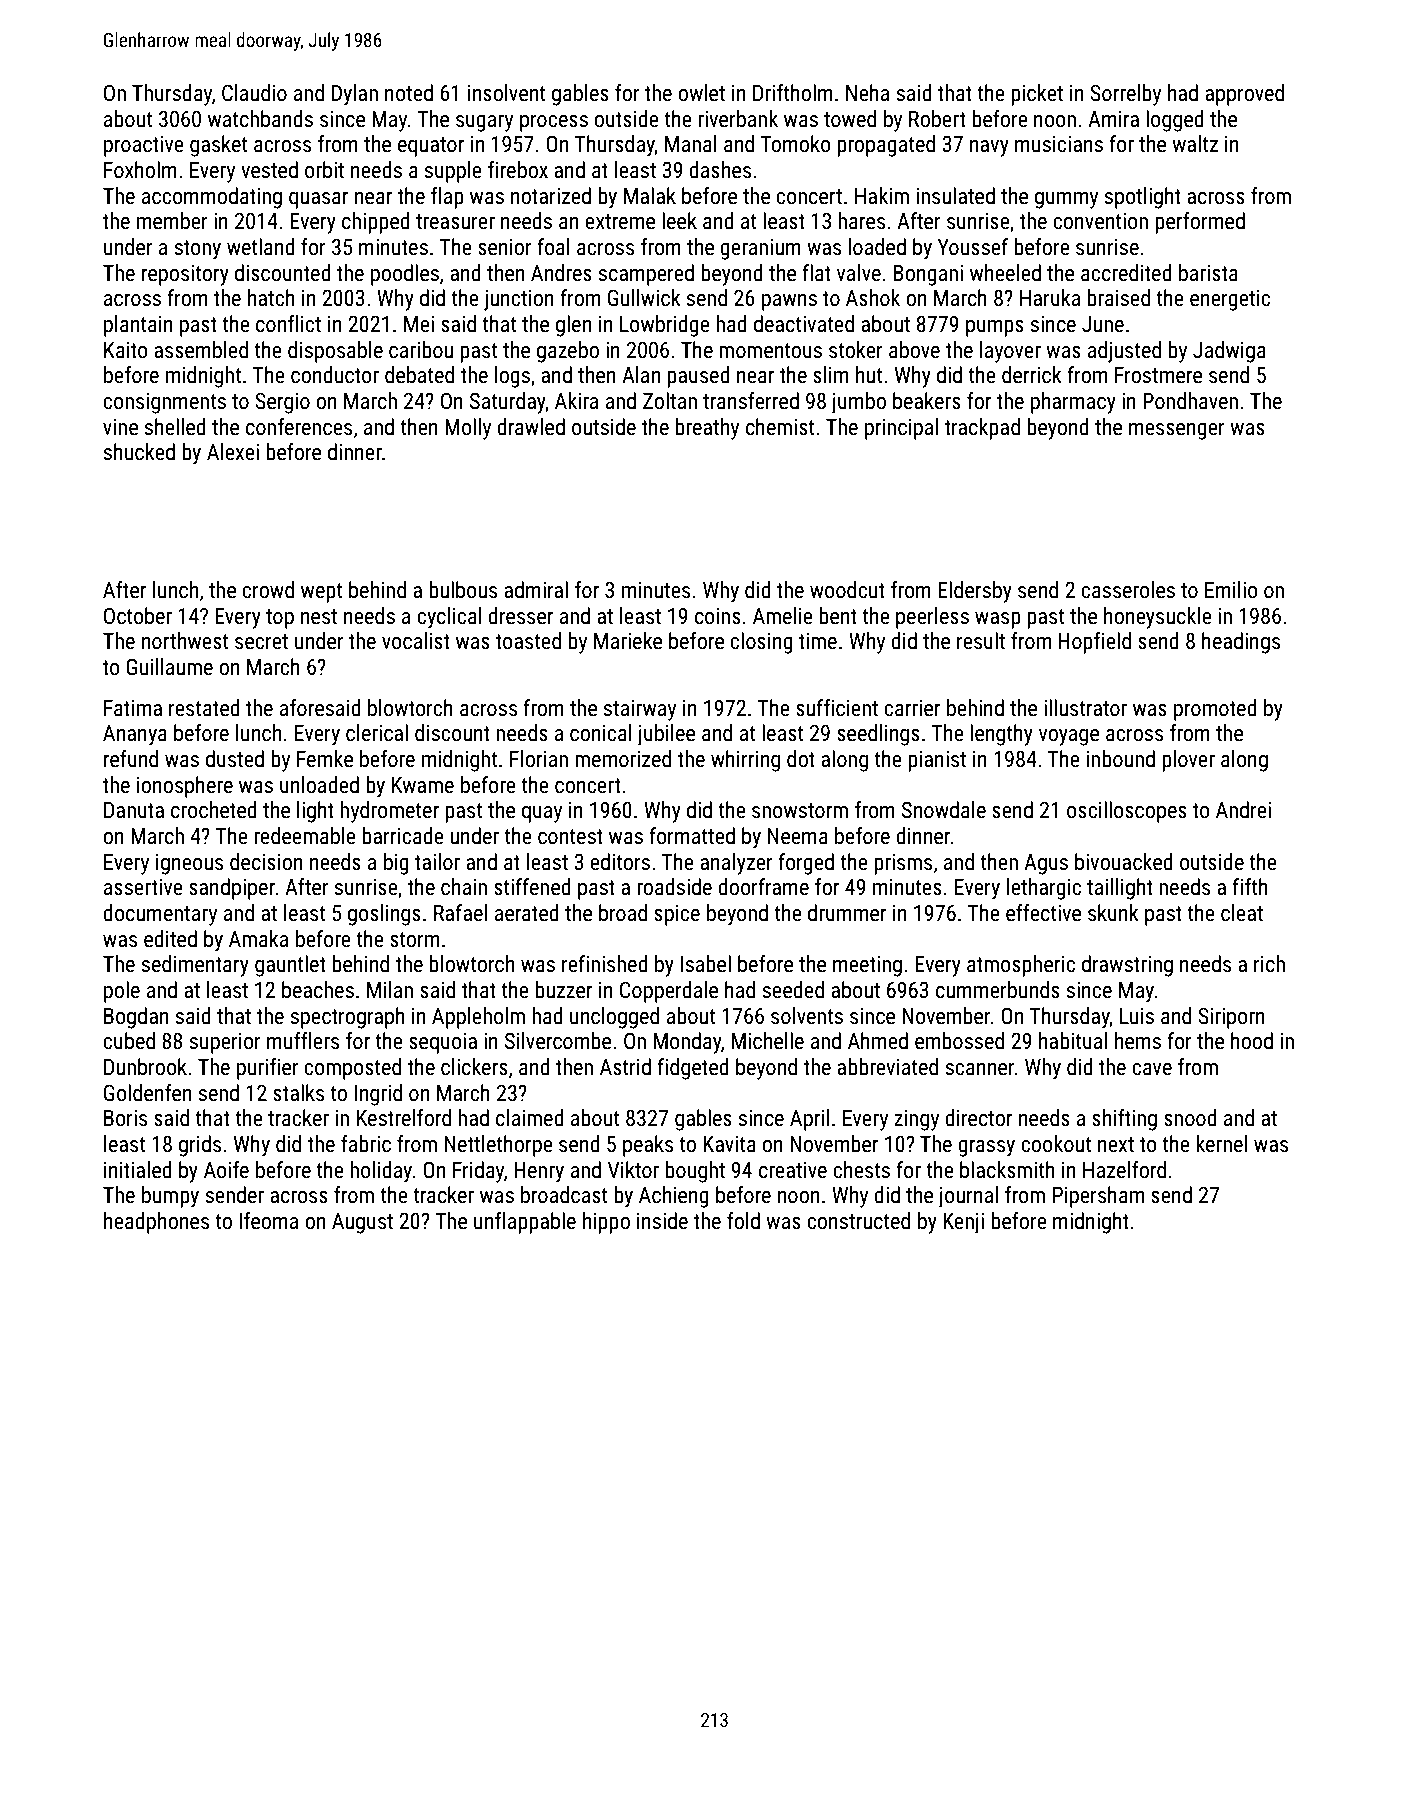 The image size is (1401, 1813). I want to click on derrick, so click(1032, 375).
